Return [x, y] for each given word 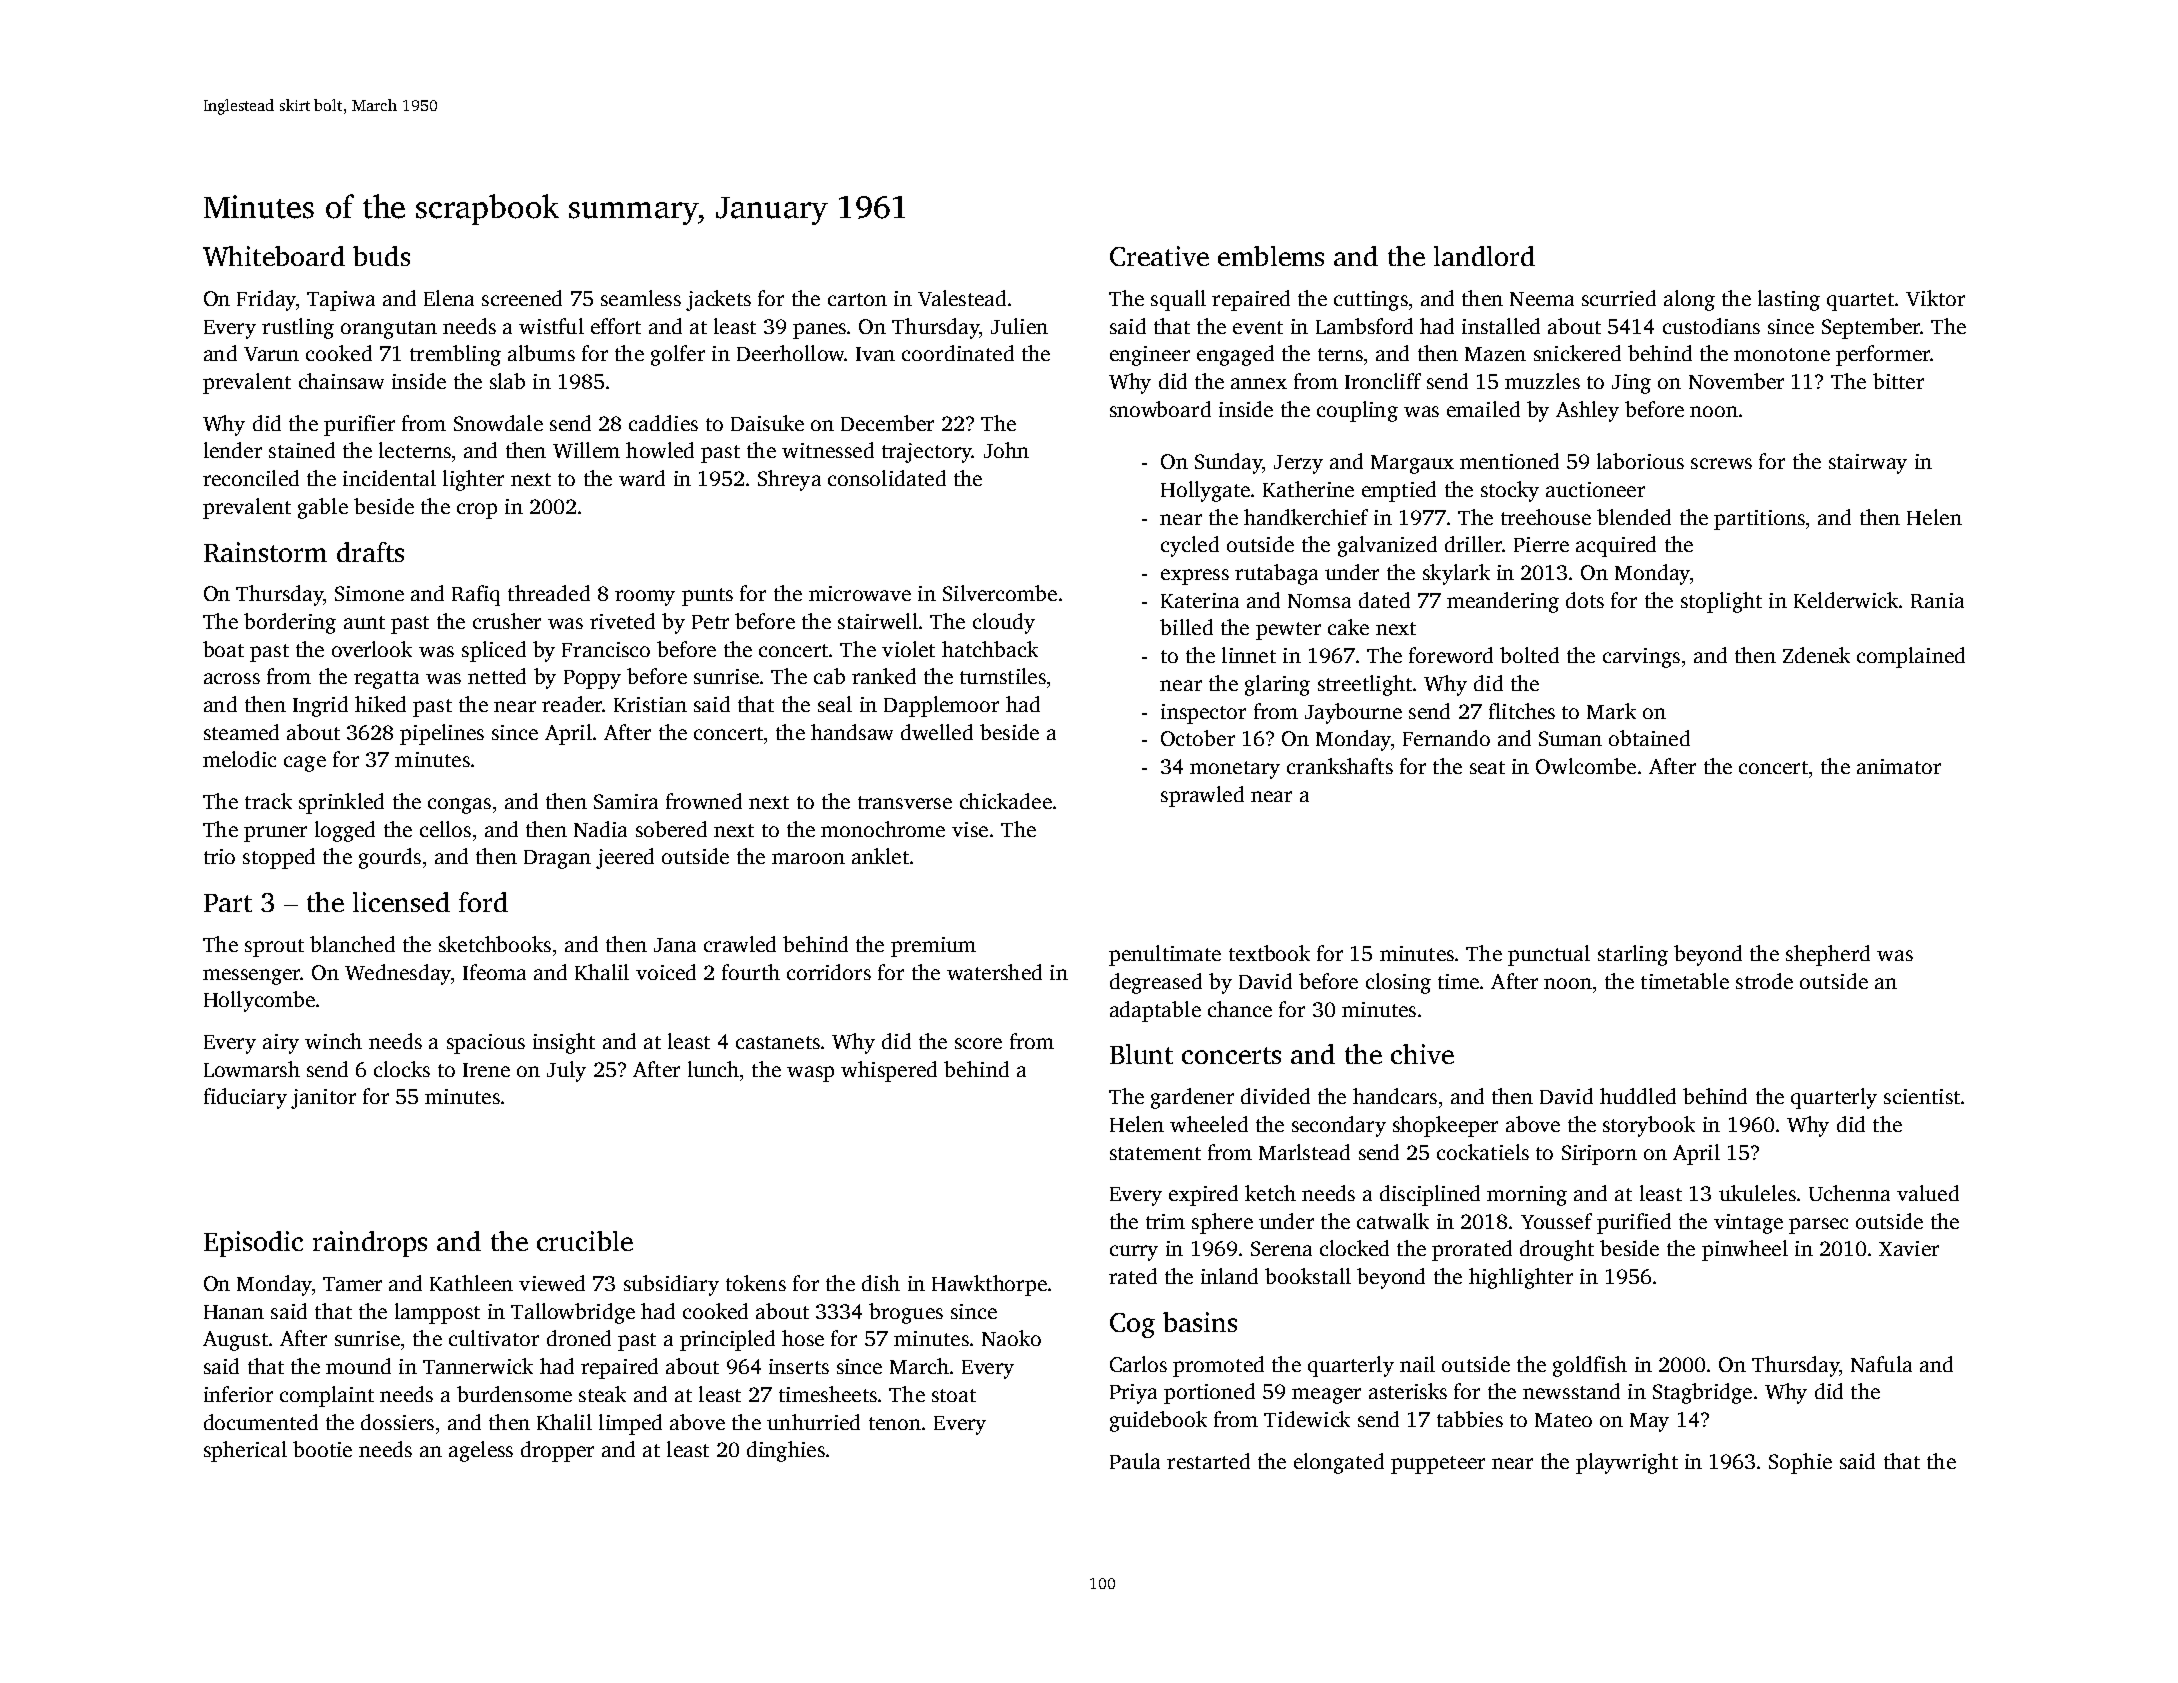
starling [1633, 955]
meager [1326, 1396]
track [268, 801]
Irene [486, 1070]
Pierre [1541, 544]
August [235, 1341]
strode [1764, 981]
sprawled [1202, 796]
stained [302, 450]
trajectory [927, 453]
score [978, 1043]
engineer [1150, 356]
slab [507, 381]
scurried [1619, 298]
